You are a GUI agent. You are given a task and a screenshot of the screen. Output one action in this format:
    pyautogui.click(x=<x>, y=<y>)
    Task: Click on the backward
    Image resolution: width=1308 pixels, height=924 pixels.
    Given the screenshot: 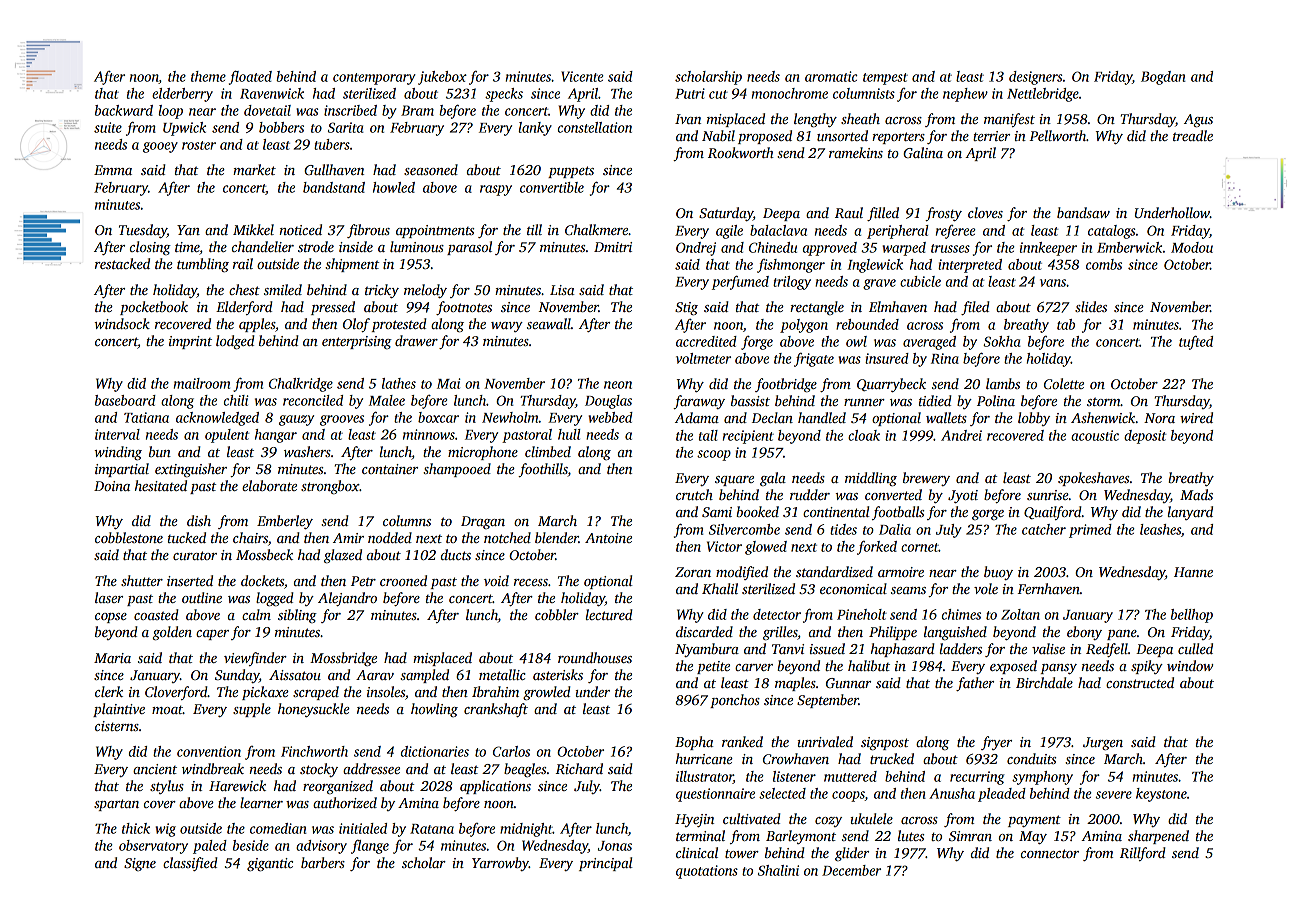 What is the action you would take?
    pyautogui.click(x=124, y=110)
